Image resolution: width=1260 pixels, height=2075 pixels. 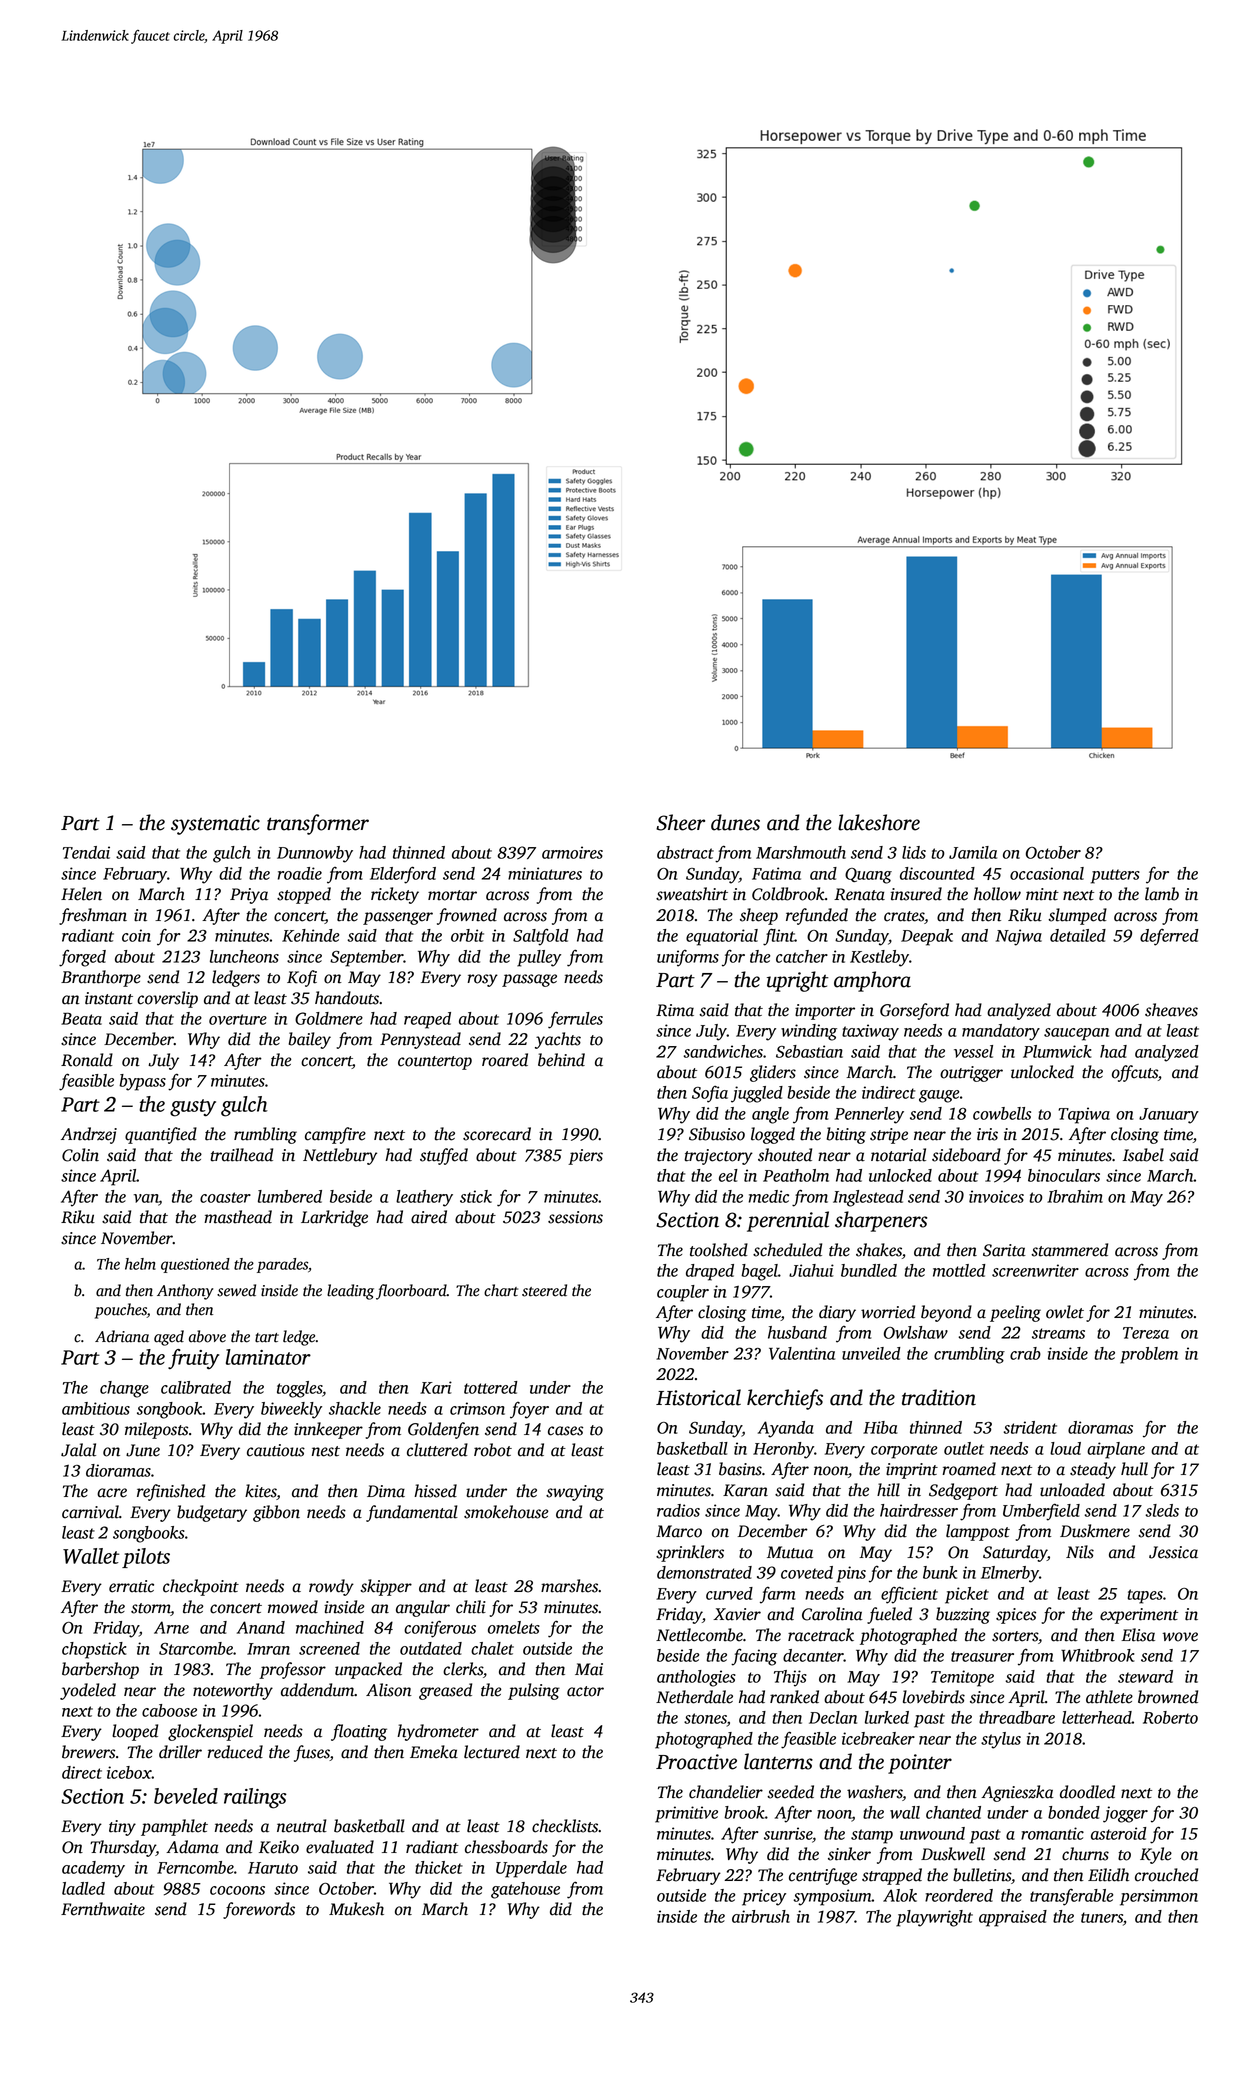 I want to click on Priya, so click(x=249, y=896).
